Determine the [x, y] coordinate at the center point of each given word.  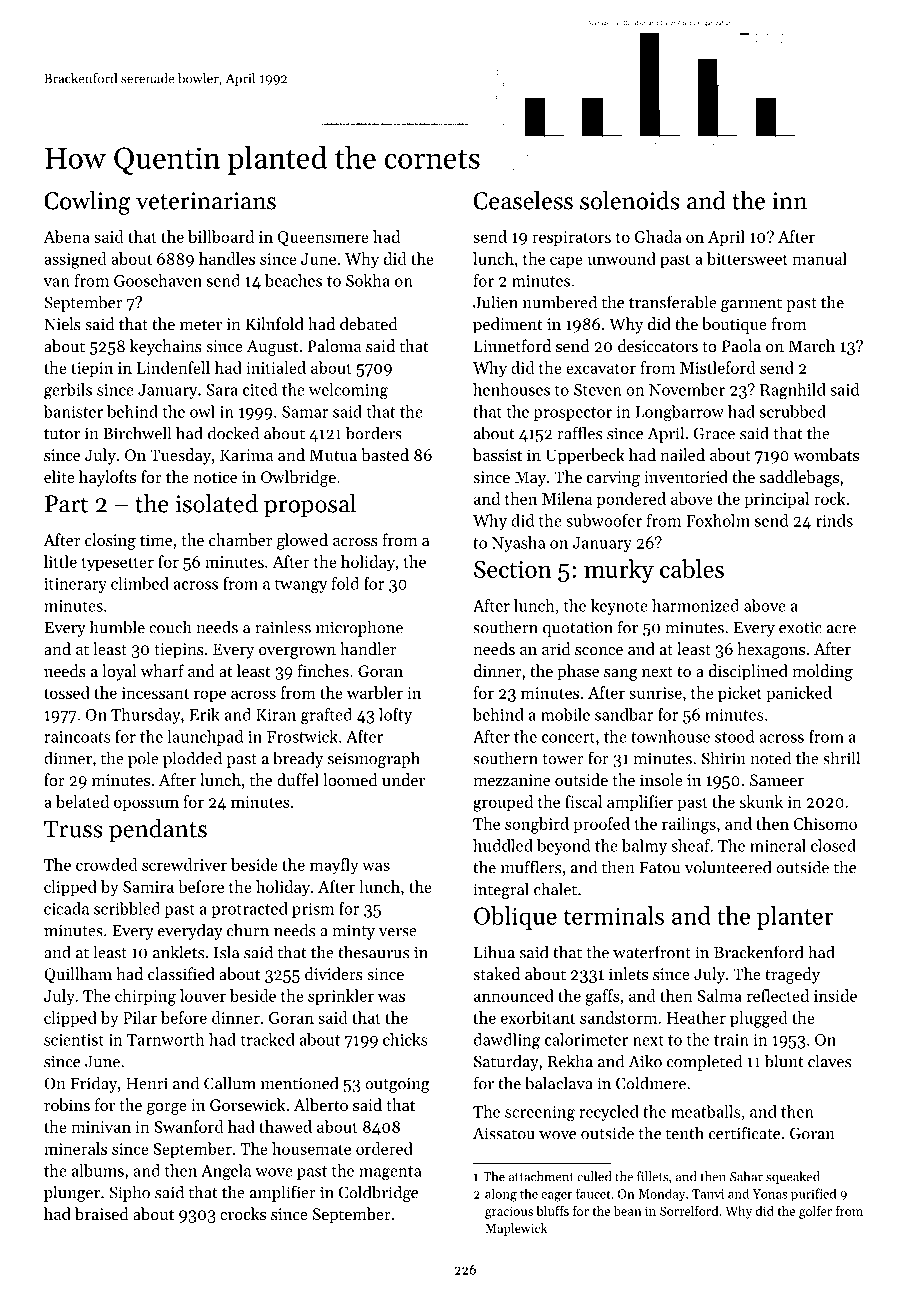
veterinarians [206, 201]
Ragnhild [793, 391]
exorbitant [538, 1017]
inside [835, 995]
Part [66, 504]
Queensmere [323, 238]
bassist [497, 454]
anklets [178, 952]
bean [628, 1211]
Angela [226, 1172]
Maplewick [516, 1229]
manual [819, 258]
